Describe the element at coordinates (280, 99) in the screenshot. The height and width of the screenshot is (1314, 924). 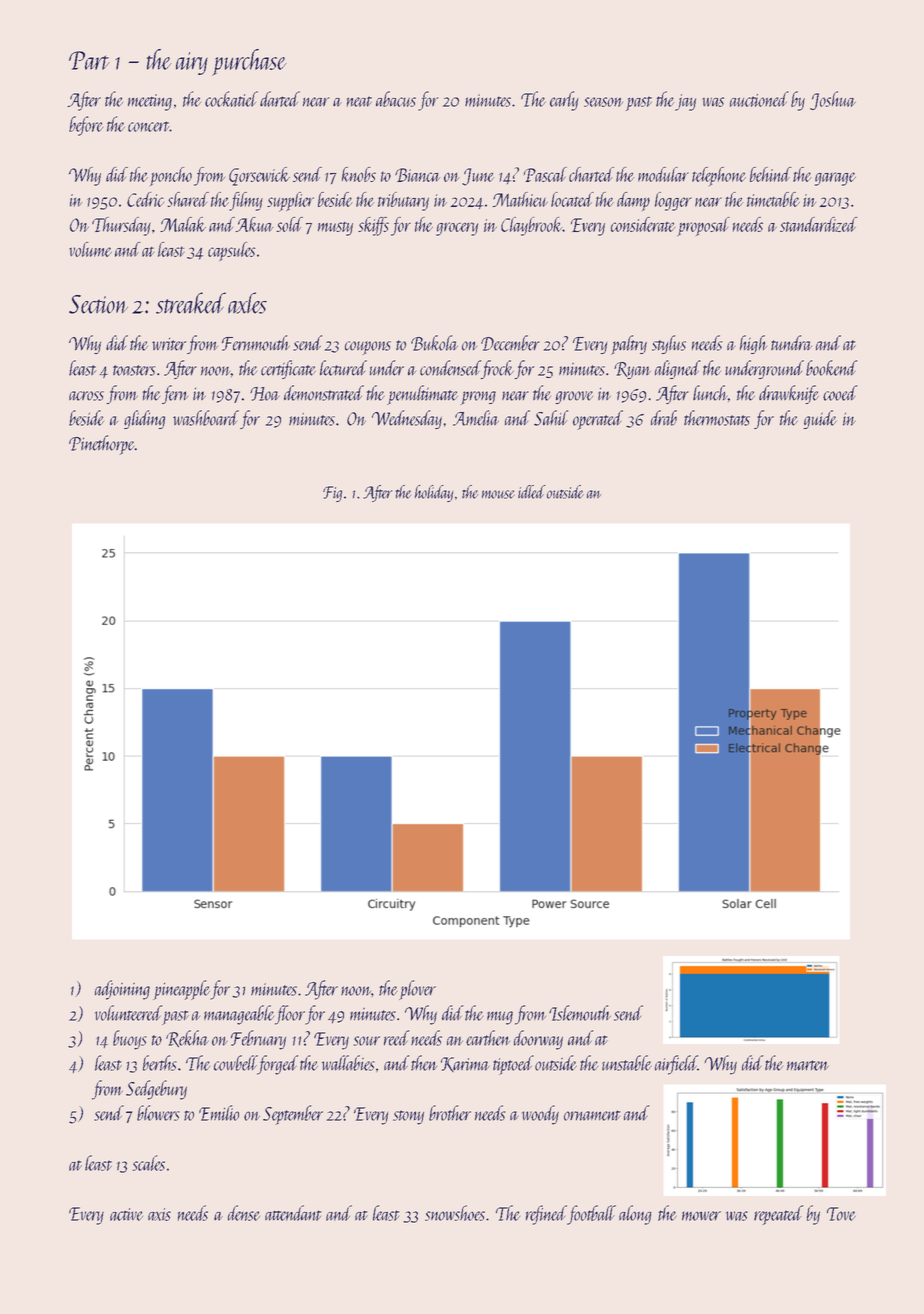
I see `darted` at that location.
